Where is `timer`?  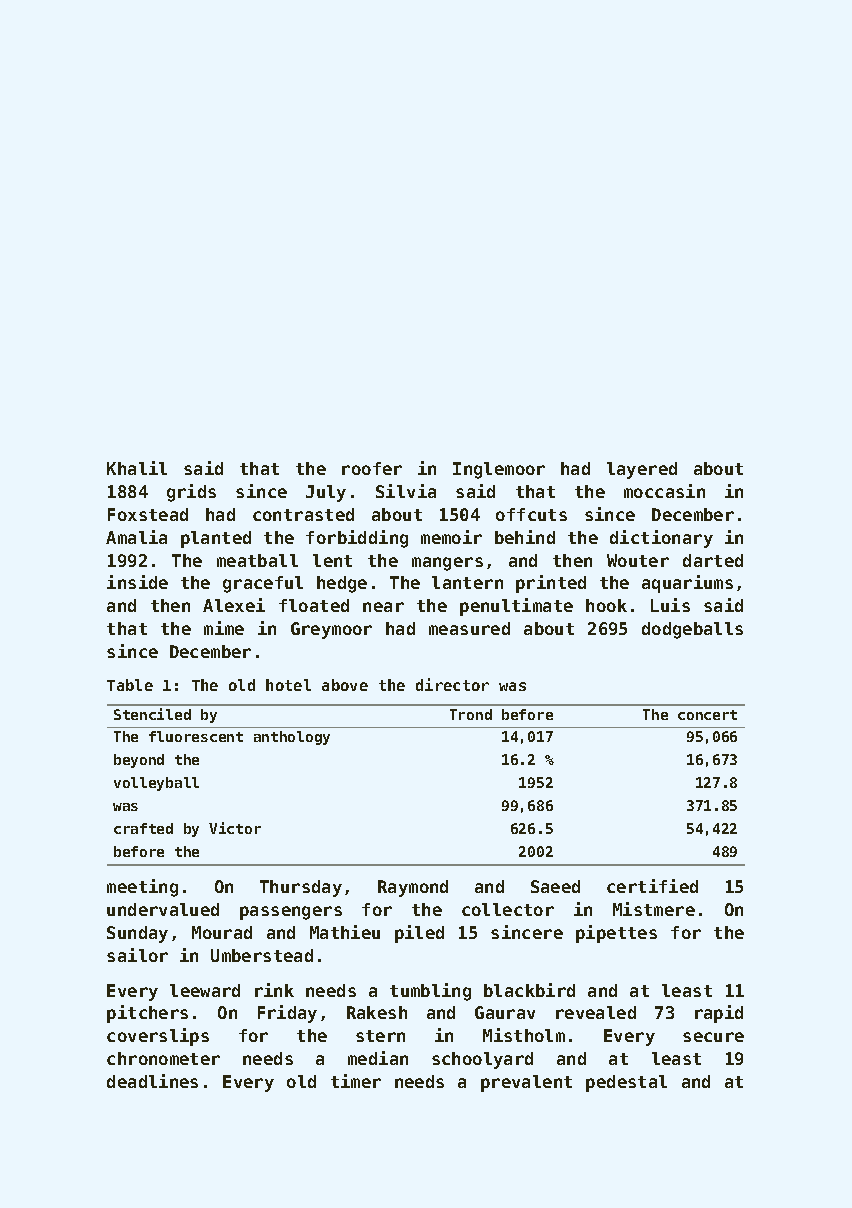
timer is located at coordinates (356, 1081).
